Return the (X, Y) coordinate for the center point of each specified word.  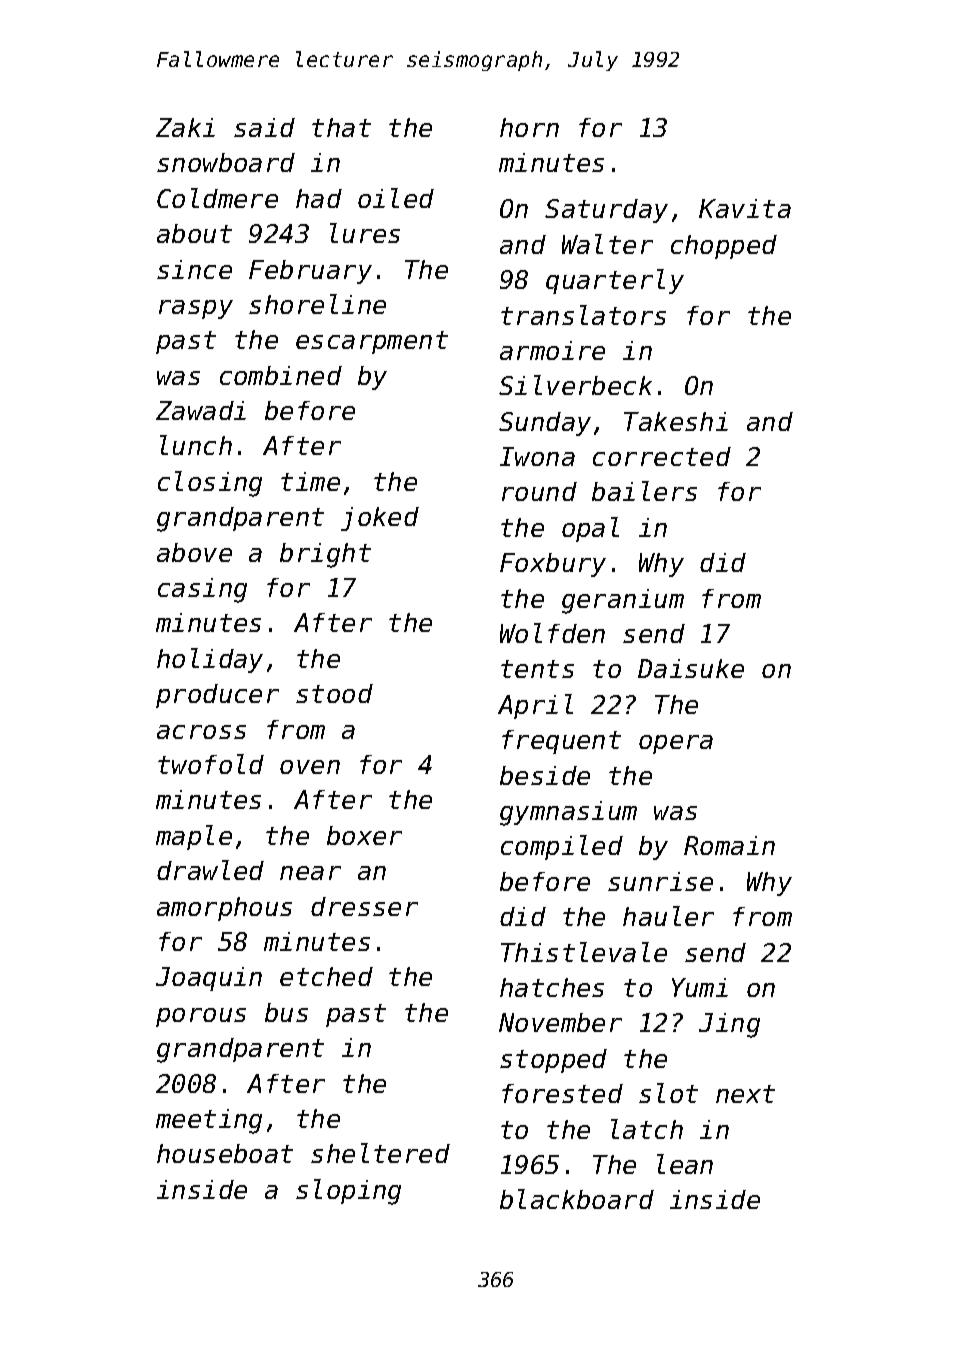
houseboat (225, 1153)
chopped (724, 247)
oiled (396, 198)
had (319, 198)
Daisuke (691, 668)
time (310, 481)
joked (380, 519)
